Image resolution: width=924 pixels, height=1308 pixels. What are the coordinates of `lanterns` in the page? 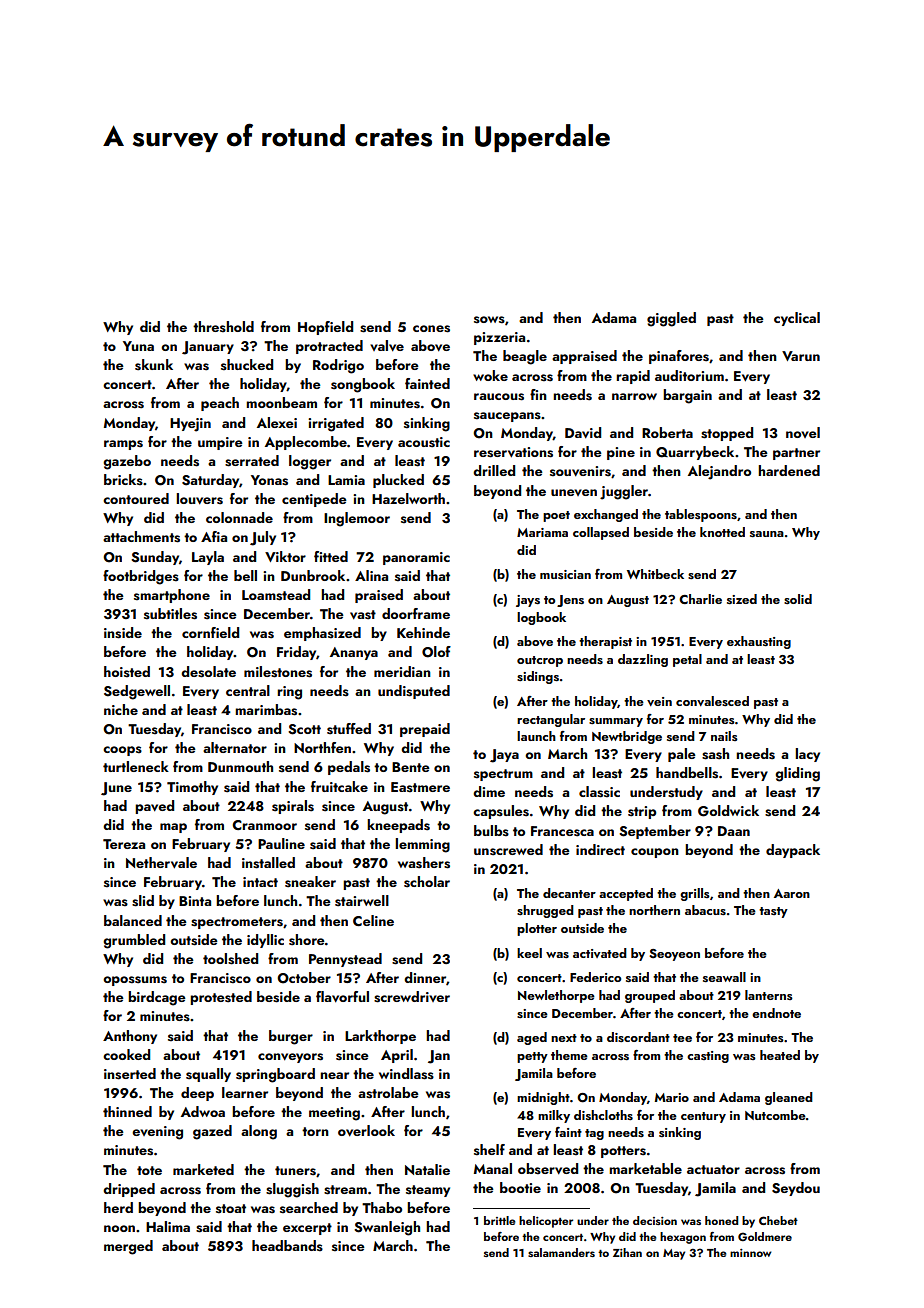 It's located at (769, 995).
